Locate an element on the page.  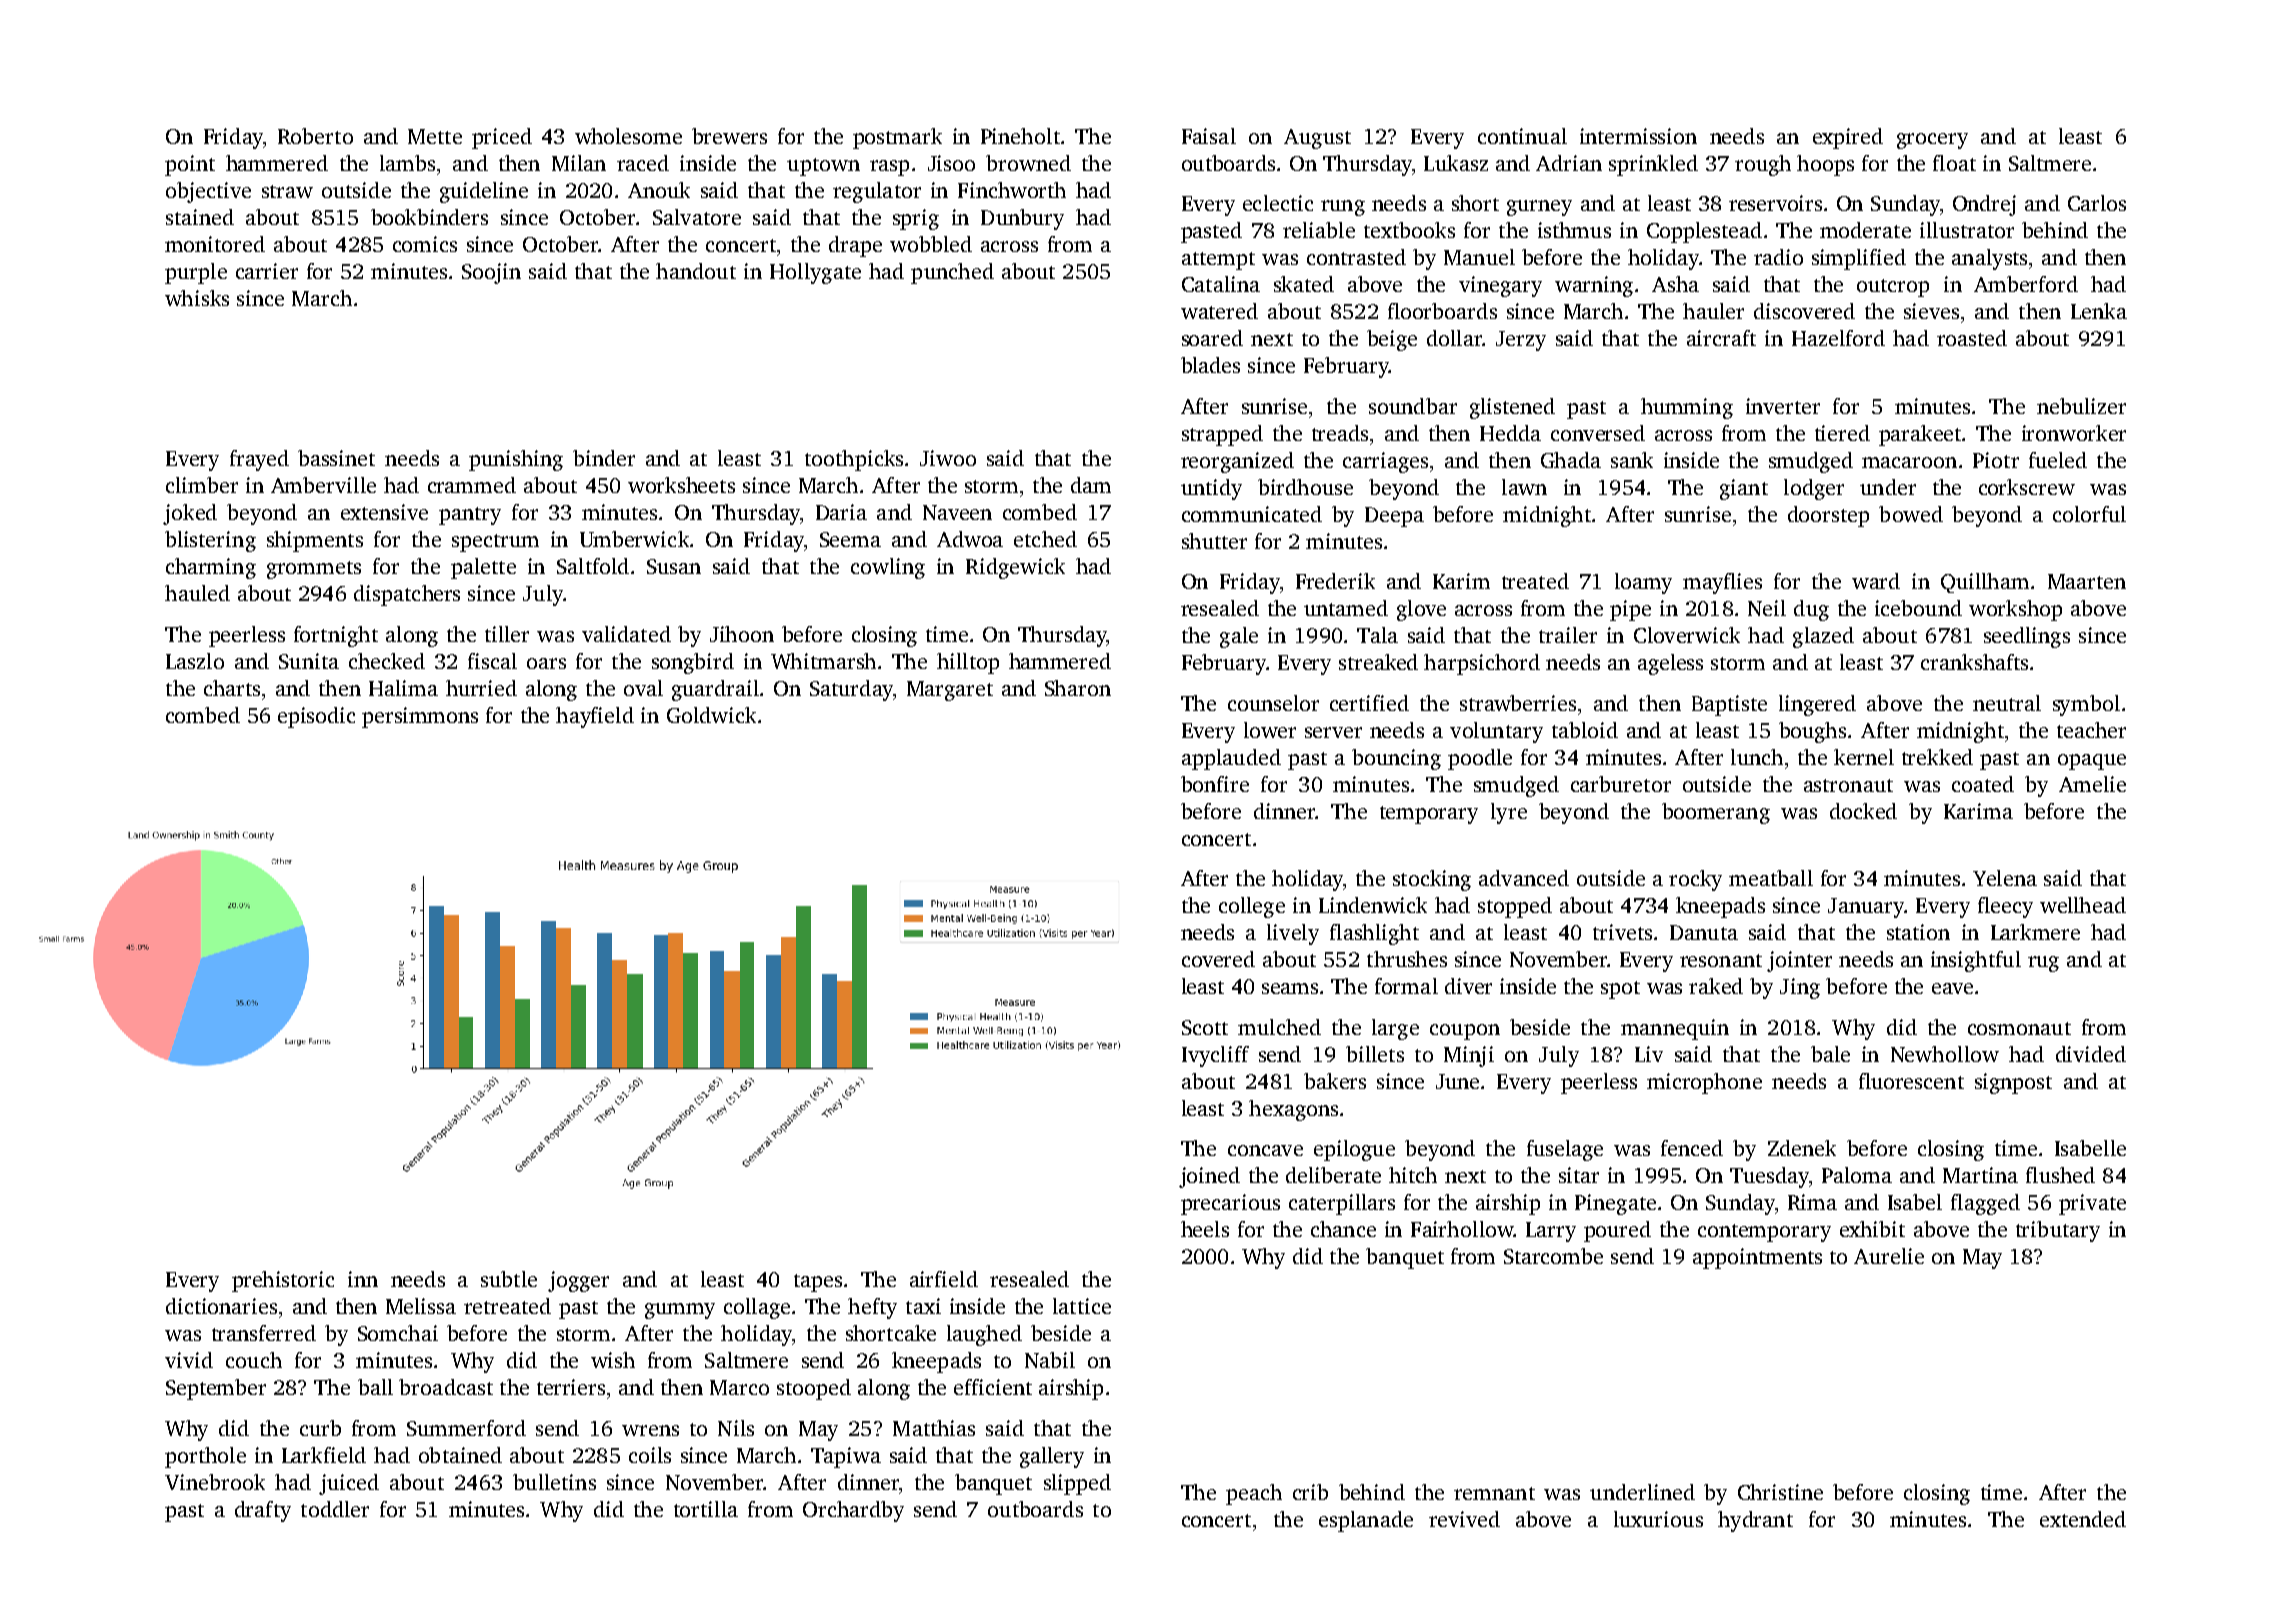
slipped is located at coordinates (1077, 1484).
